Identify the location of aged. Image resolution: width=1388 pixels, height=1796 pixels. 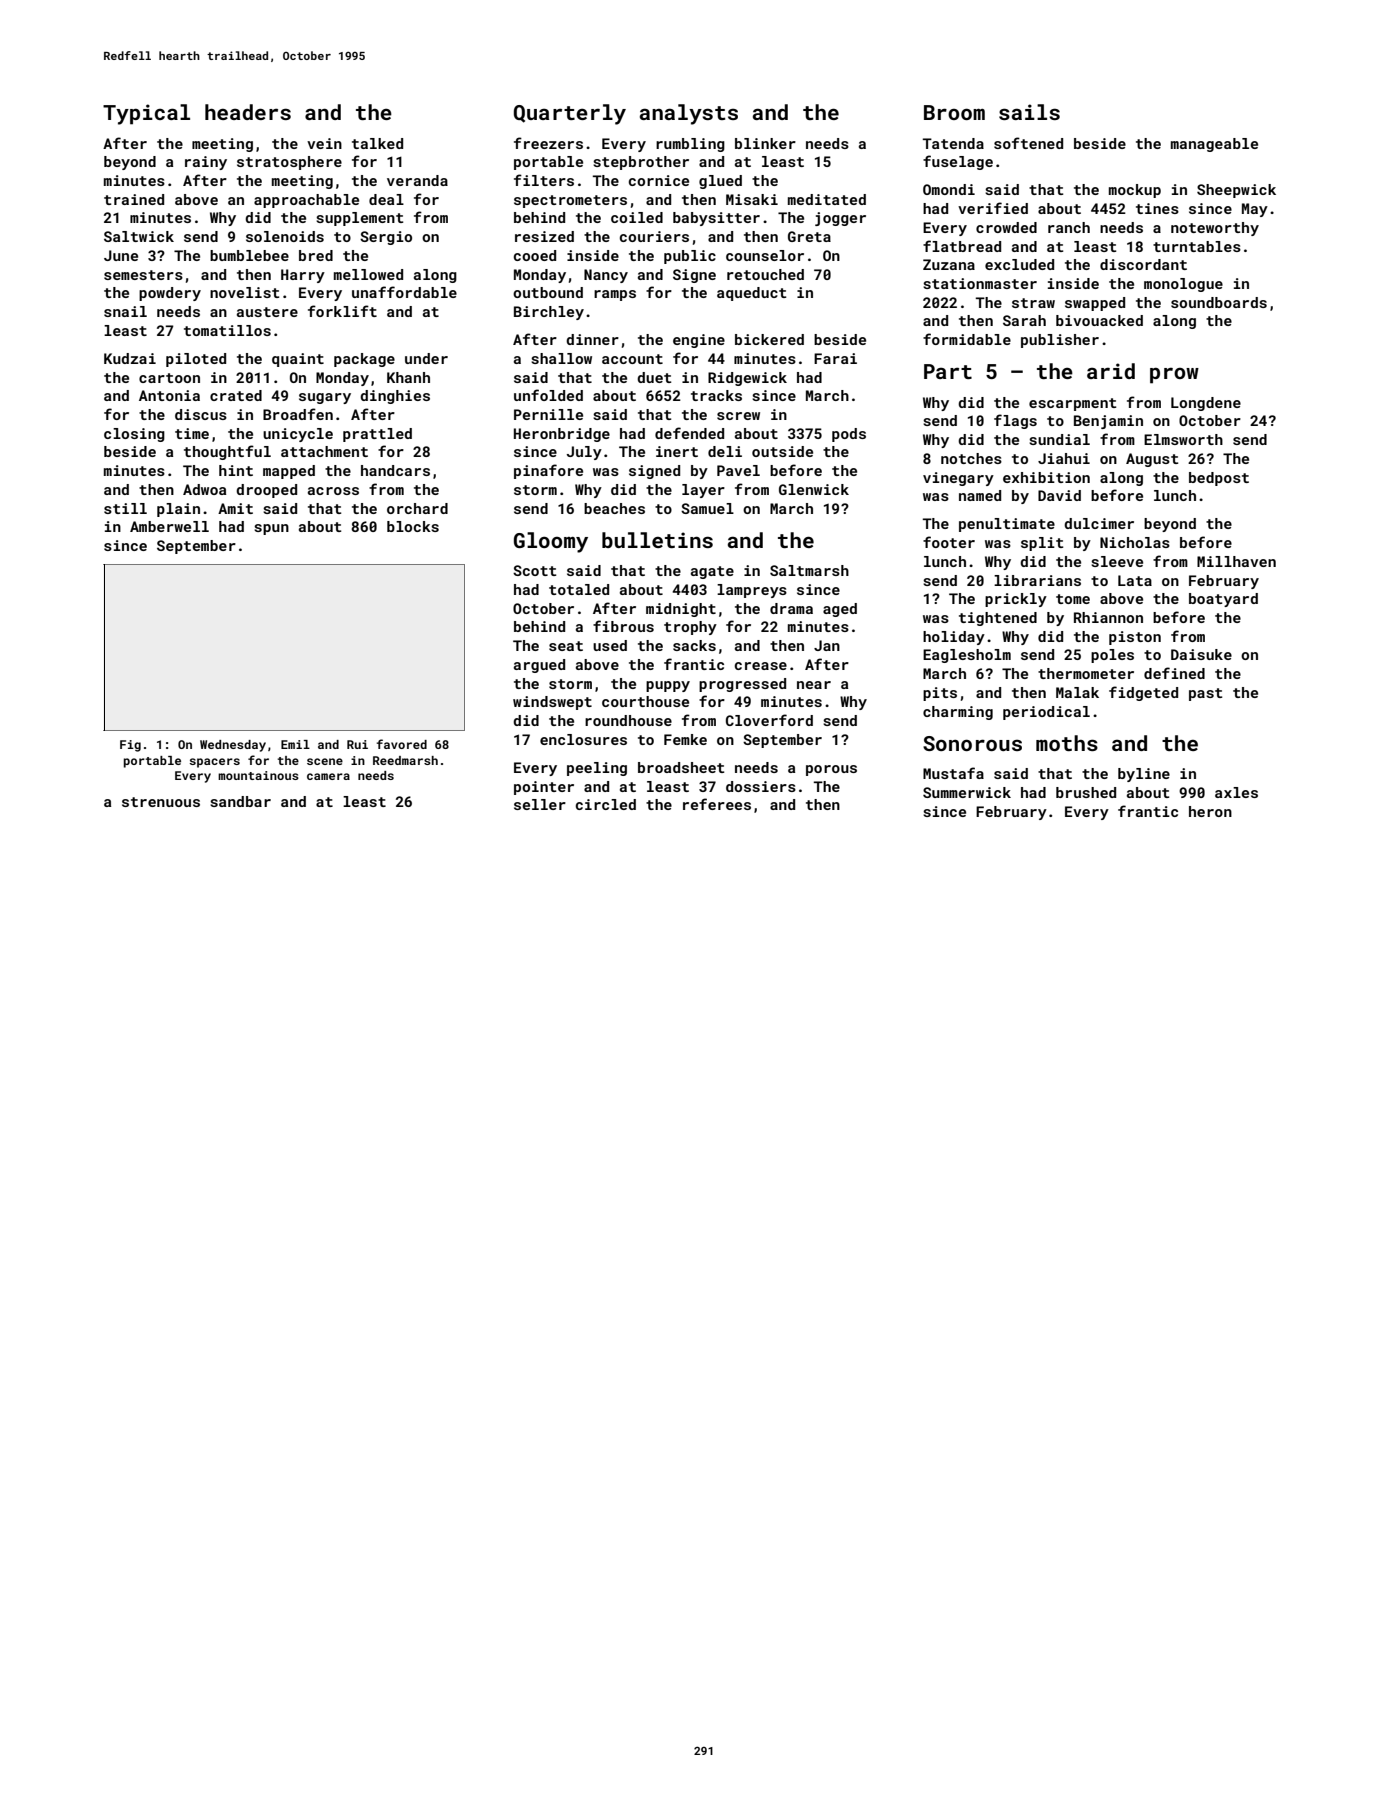
(840, 610).
